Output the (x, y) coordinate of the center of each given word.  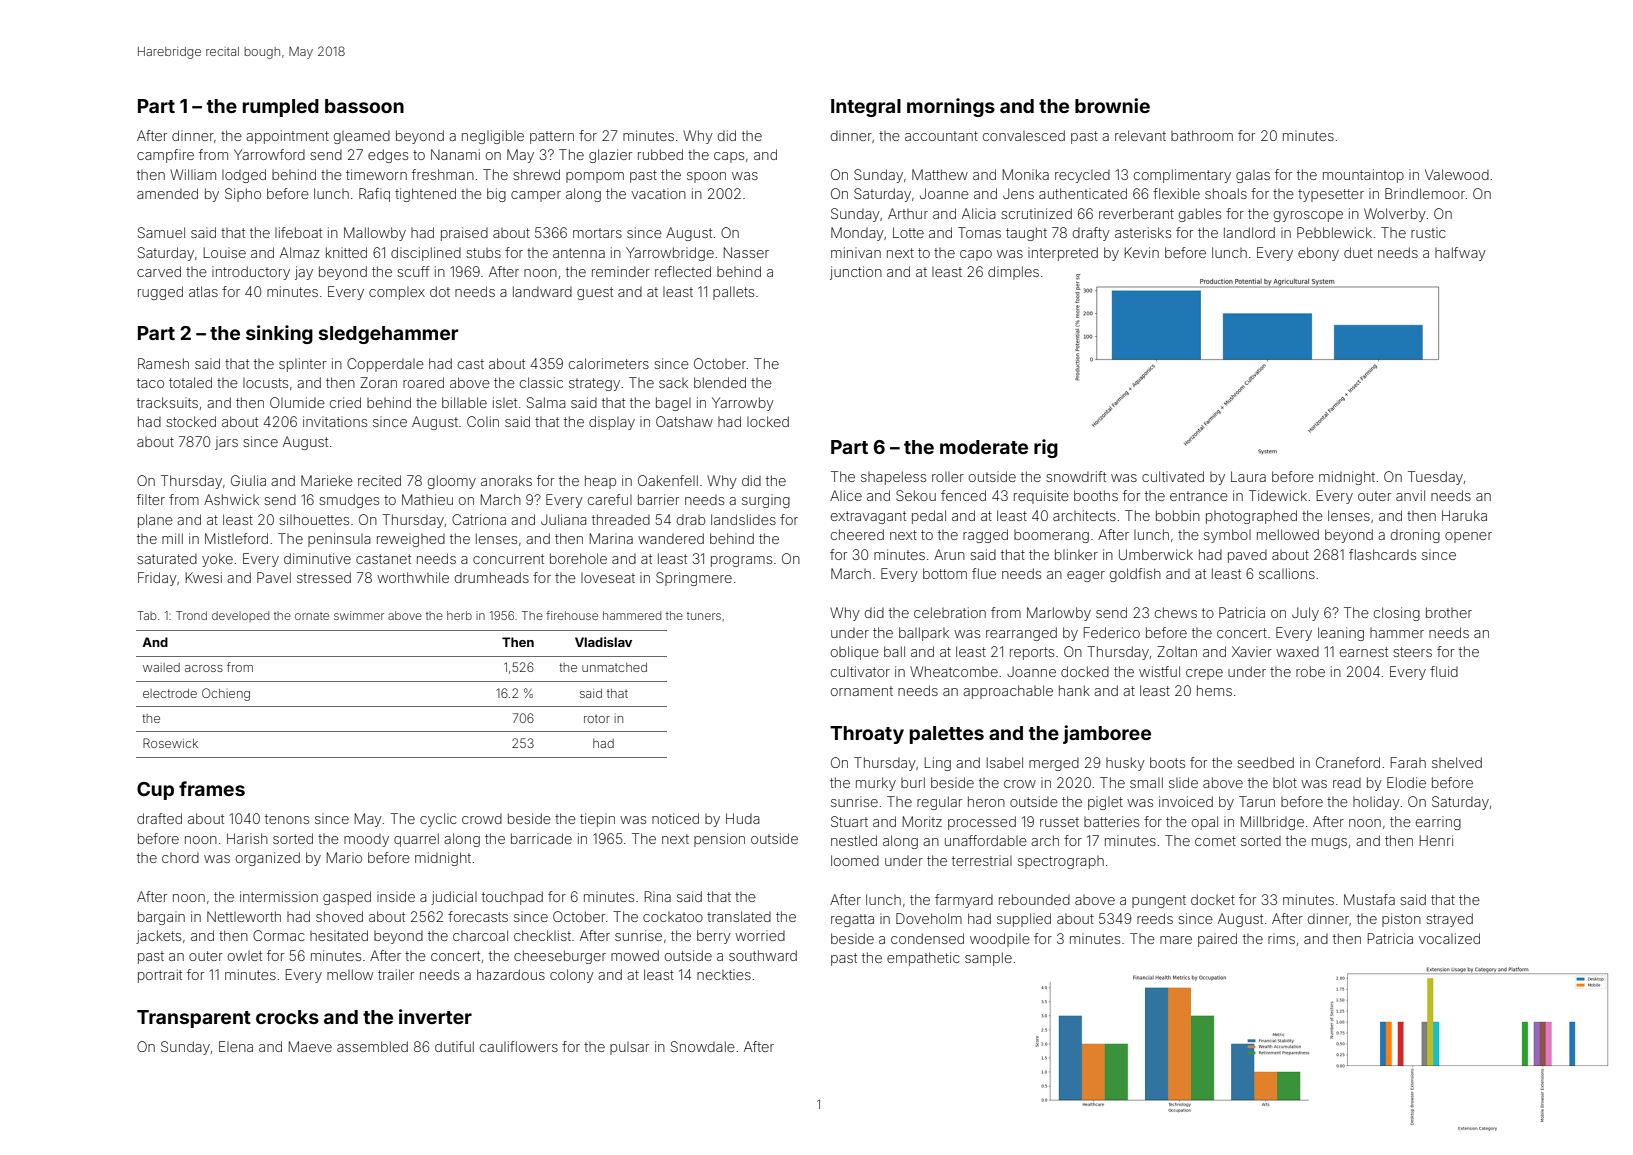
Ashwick (231, 499)
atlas (203, 291)
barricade (541, 838)
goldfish (1135, 575)
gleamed (362, 137)
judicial (454, 898)
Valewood (1457, 174)
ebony (1318, 254)
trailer (396, 974)
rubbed (660, 154)
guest (595, 293)
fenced (963, 495)
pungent (1159, 901)
